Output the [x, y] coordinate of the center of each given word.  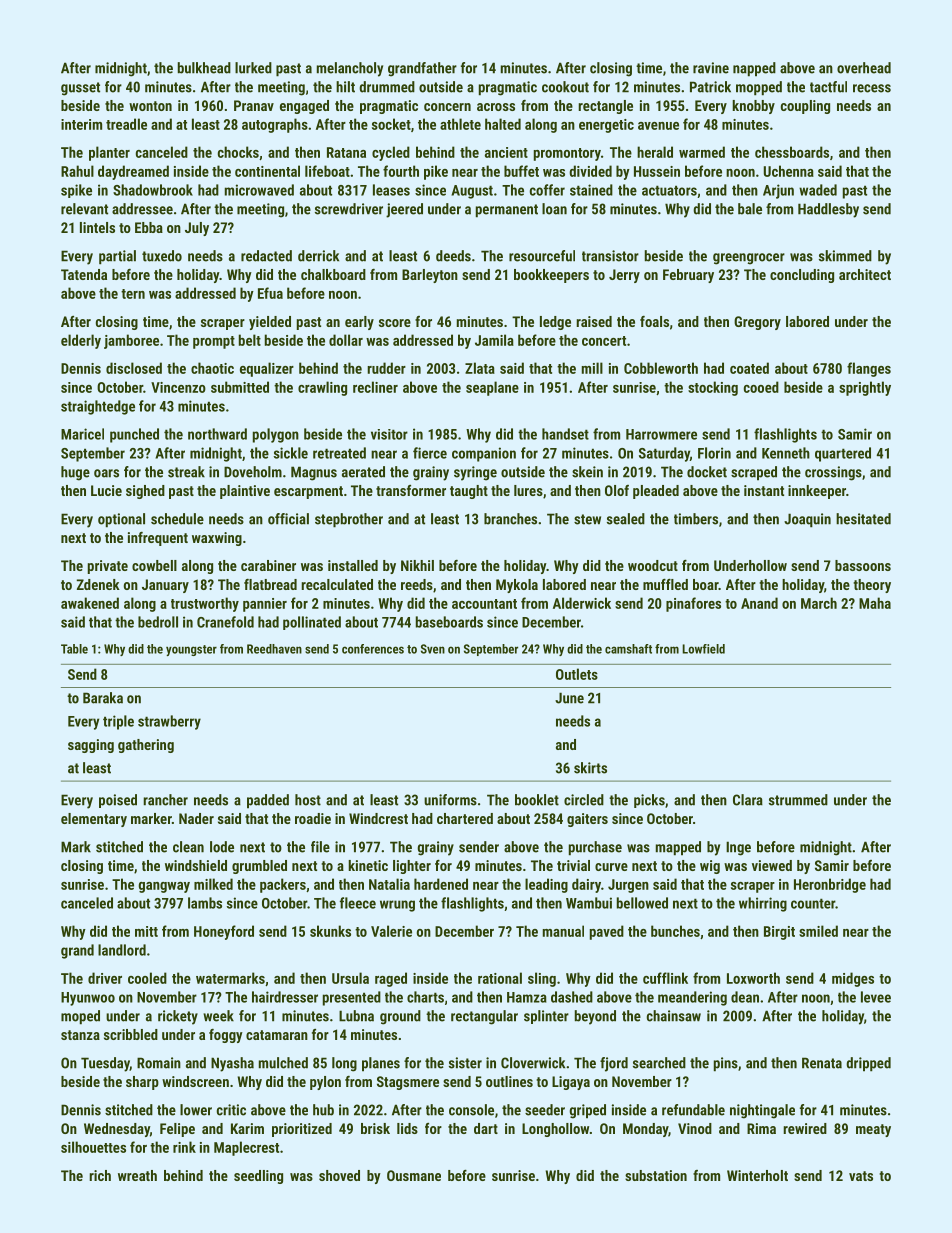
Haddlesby [828, 210]
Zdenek [98, 584]
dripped [868, 1064]
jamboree [131, 341]
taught [469, 492]
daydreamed [133, 172]
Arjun [778, 191]
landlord [122, 950]
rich [100, 1175]
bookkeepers [551, 276]
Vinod [695, 1128]
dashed [572, 997]
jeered [404, 210]
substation [656, 1175]
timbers [696, 519]
